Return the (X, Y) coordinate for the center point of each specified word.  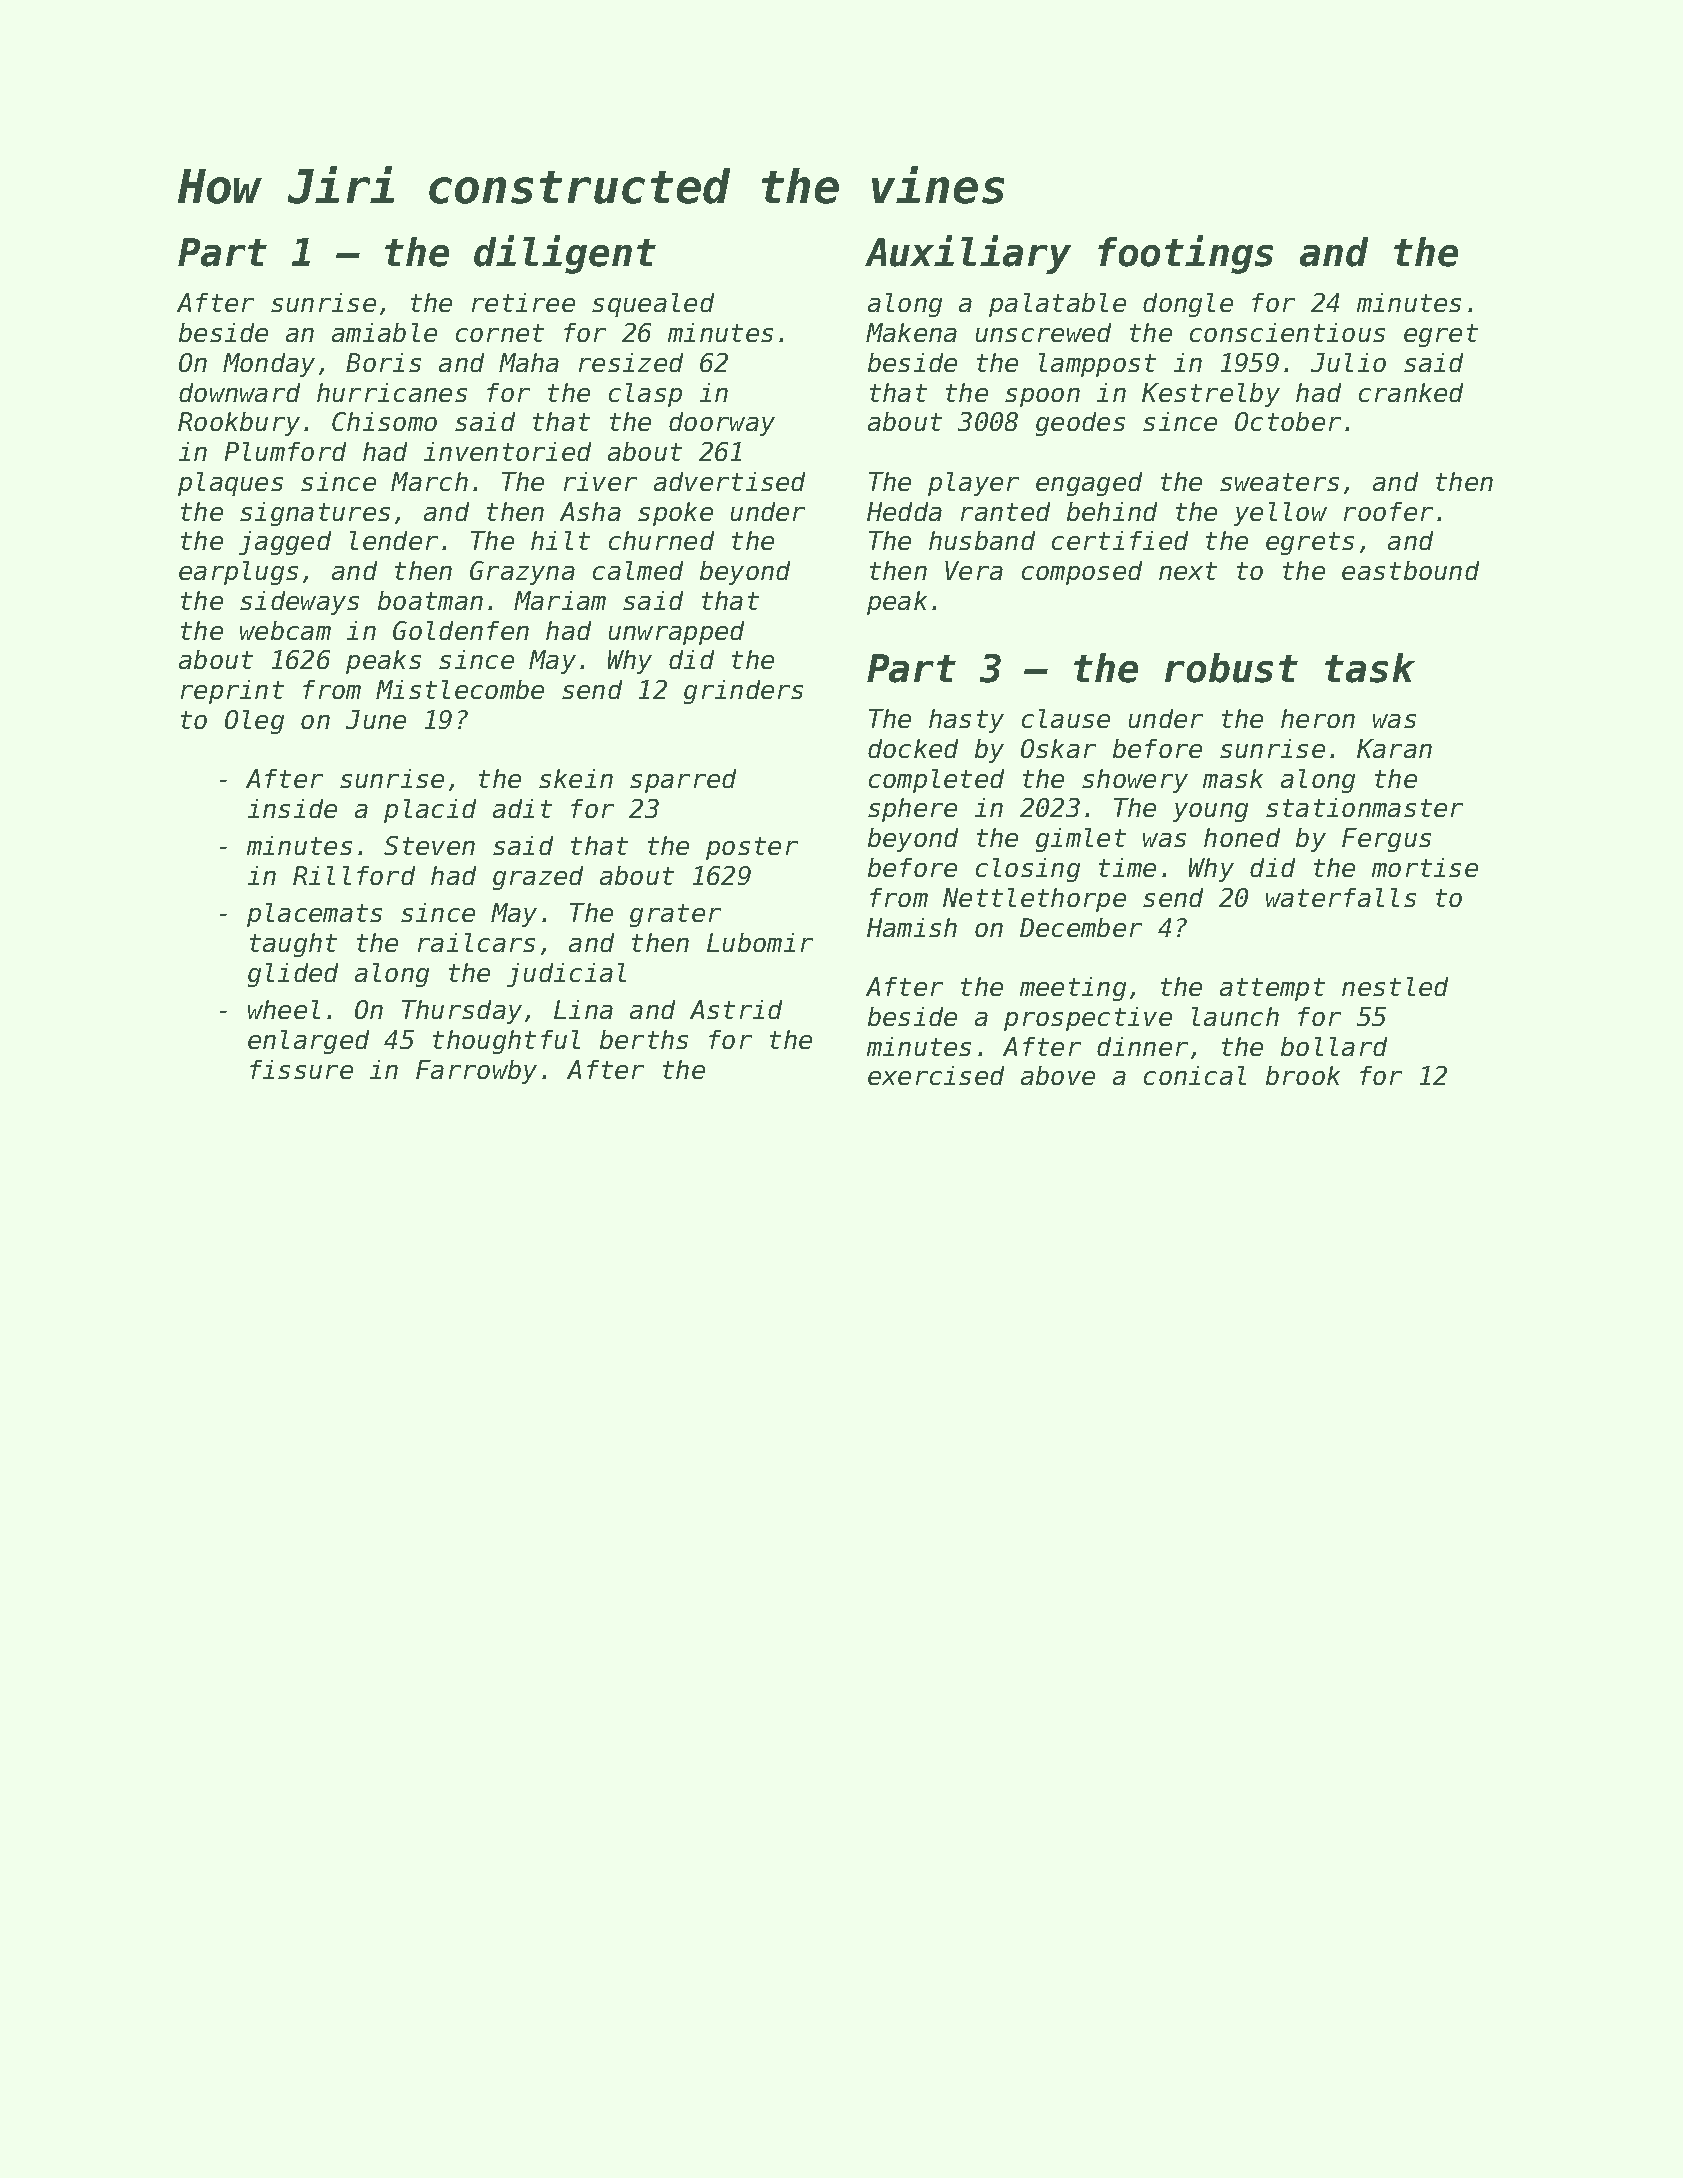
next (1188, 571)
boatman (430, 600)
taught (293, 945)
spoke (675, 514)
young (1210, 812)
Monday (269, 365)
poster (752, 848)
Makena (911, 332)
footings (1185, 254)
